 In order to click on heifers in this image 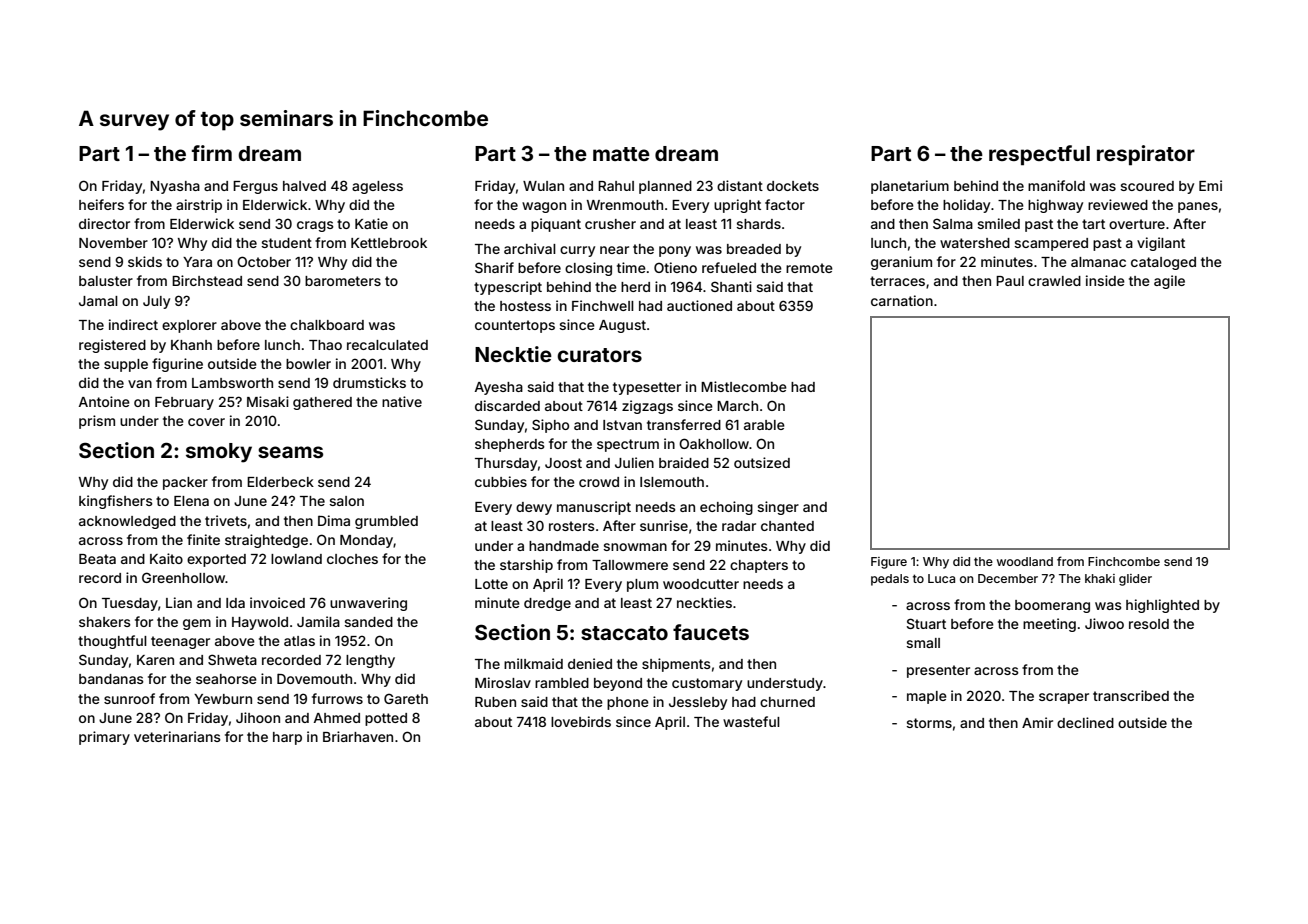, I will do `click(101, 204)`.
